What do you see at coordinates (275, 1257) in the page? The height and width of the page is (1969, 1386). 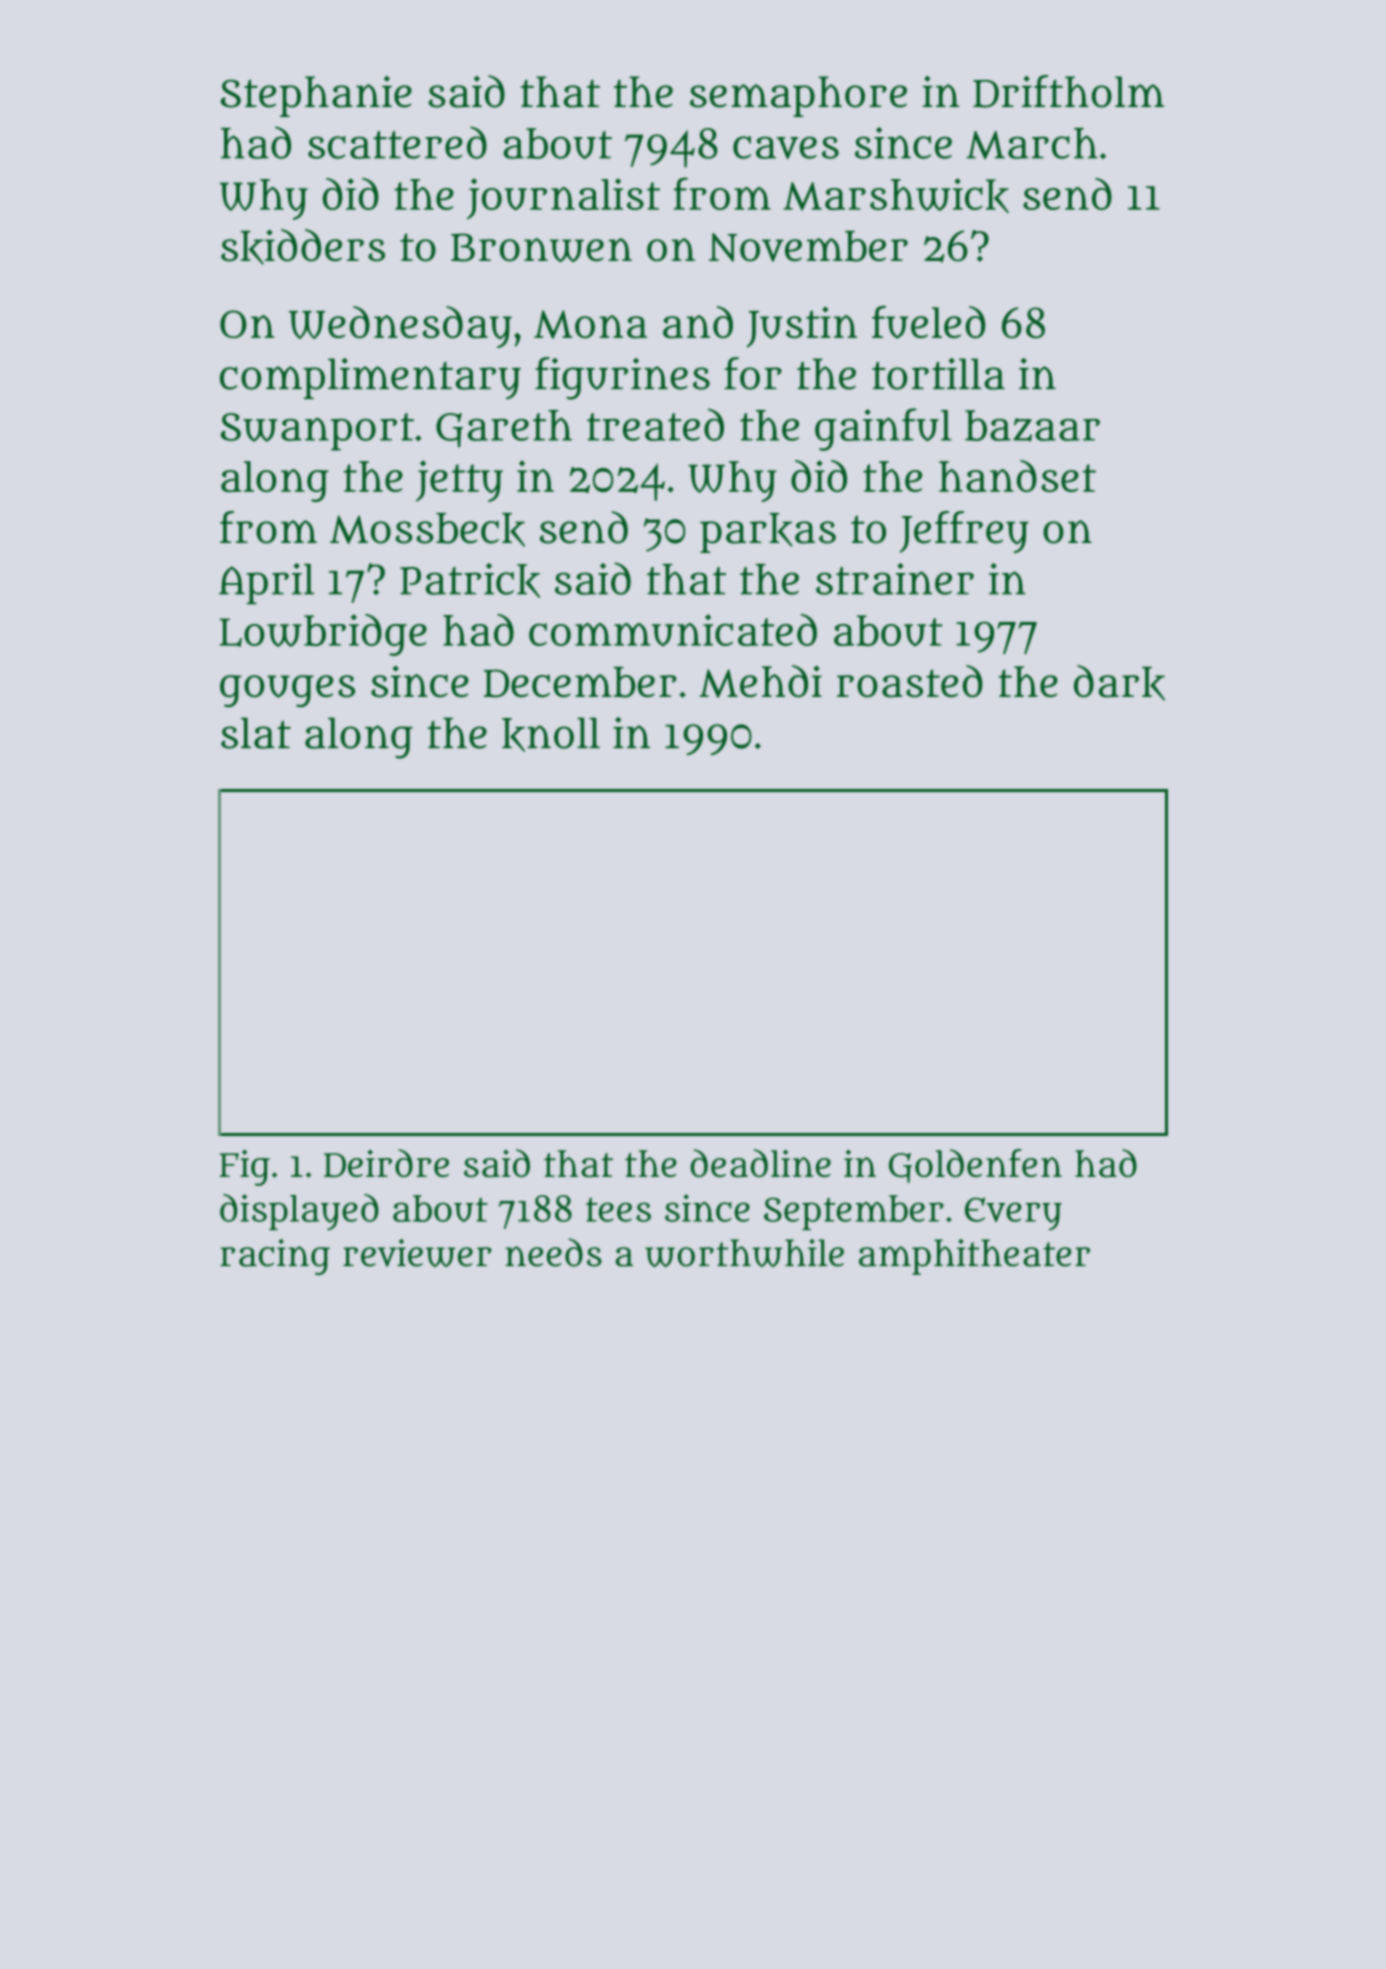 I see `racing` at bounding box center [275, 1257].
